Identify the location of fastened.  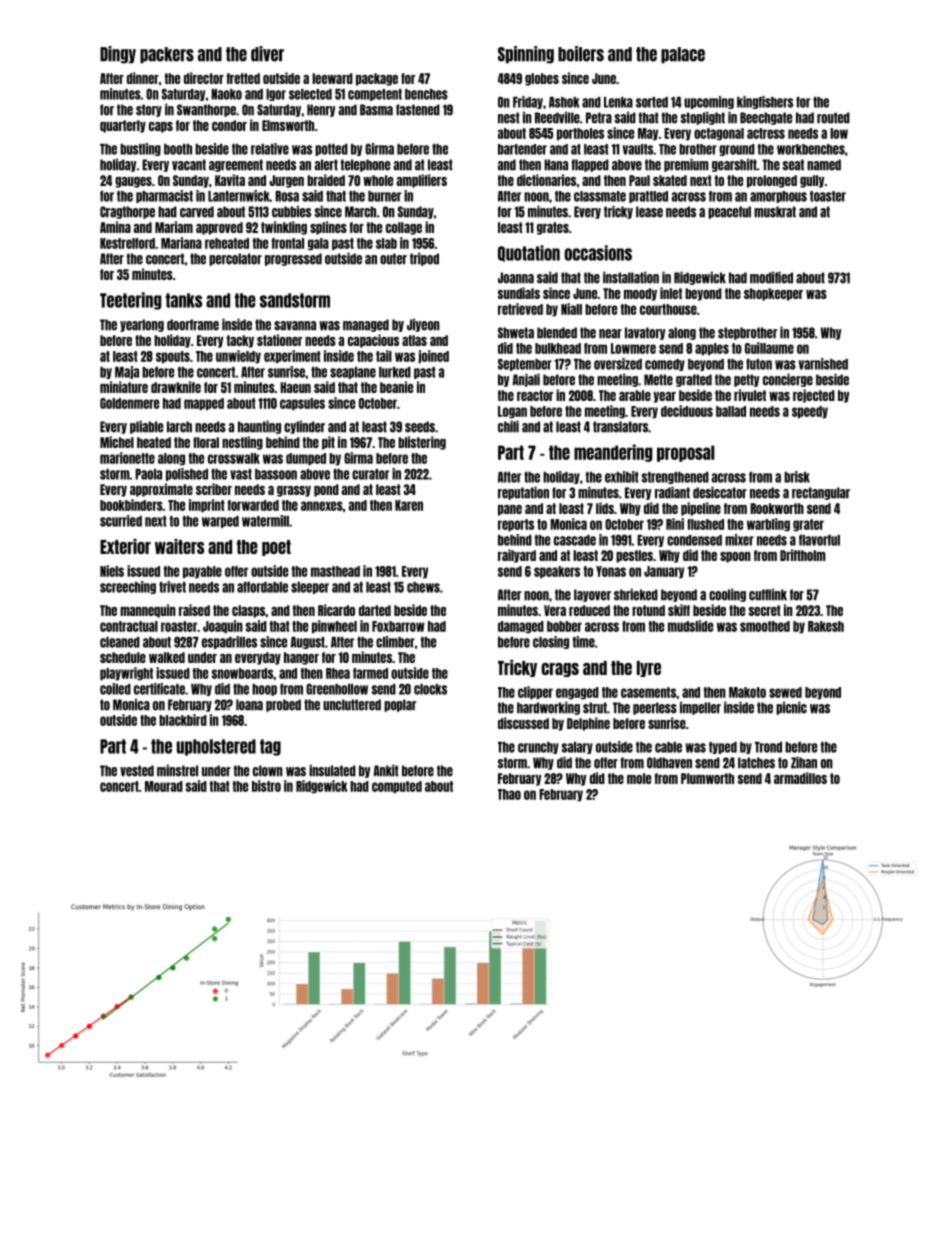
(418, 110).
